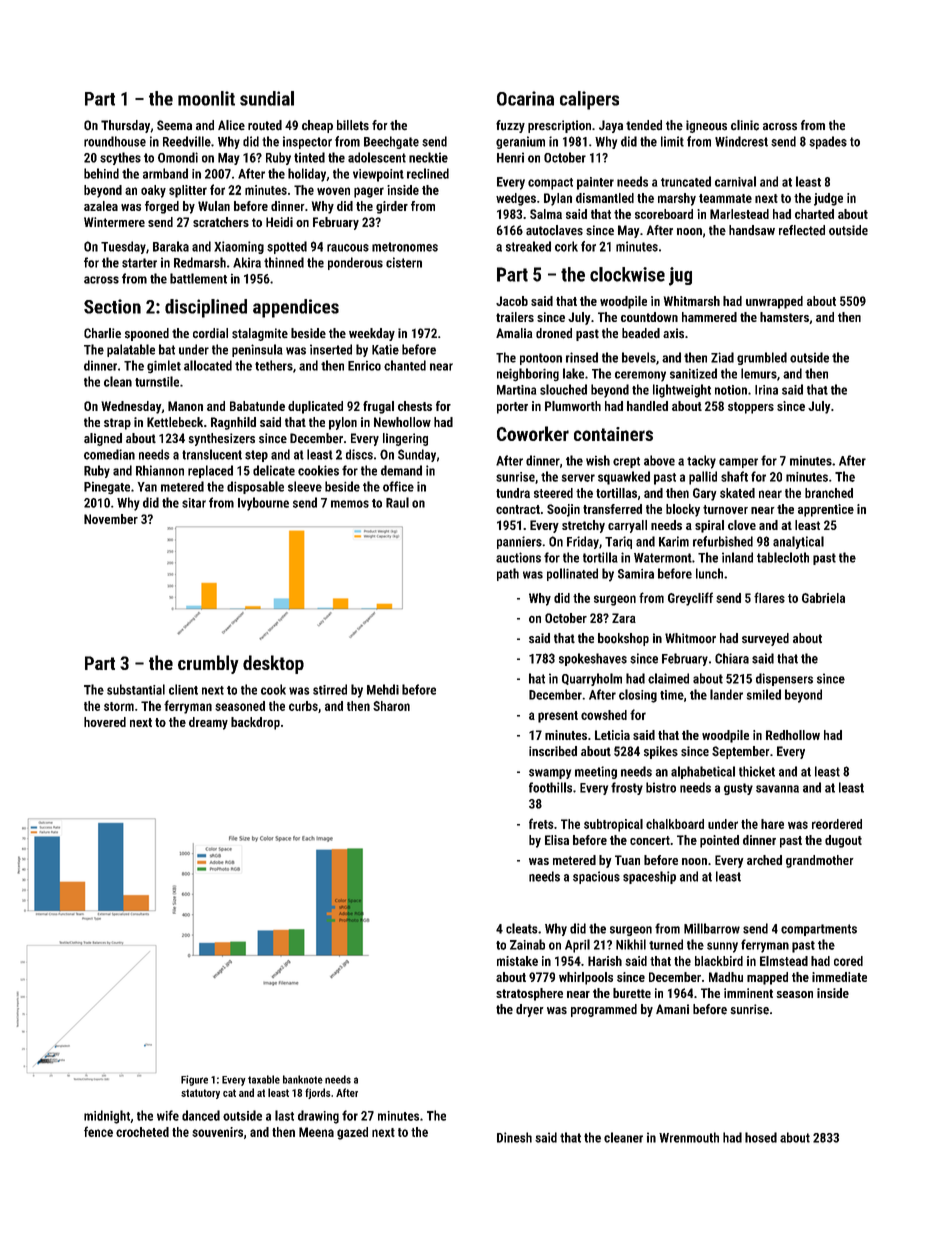 The height and width of the document is (1233, 952). I want to click on Dinesh, so click(514, 1137).
